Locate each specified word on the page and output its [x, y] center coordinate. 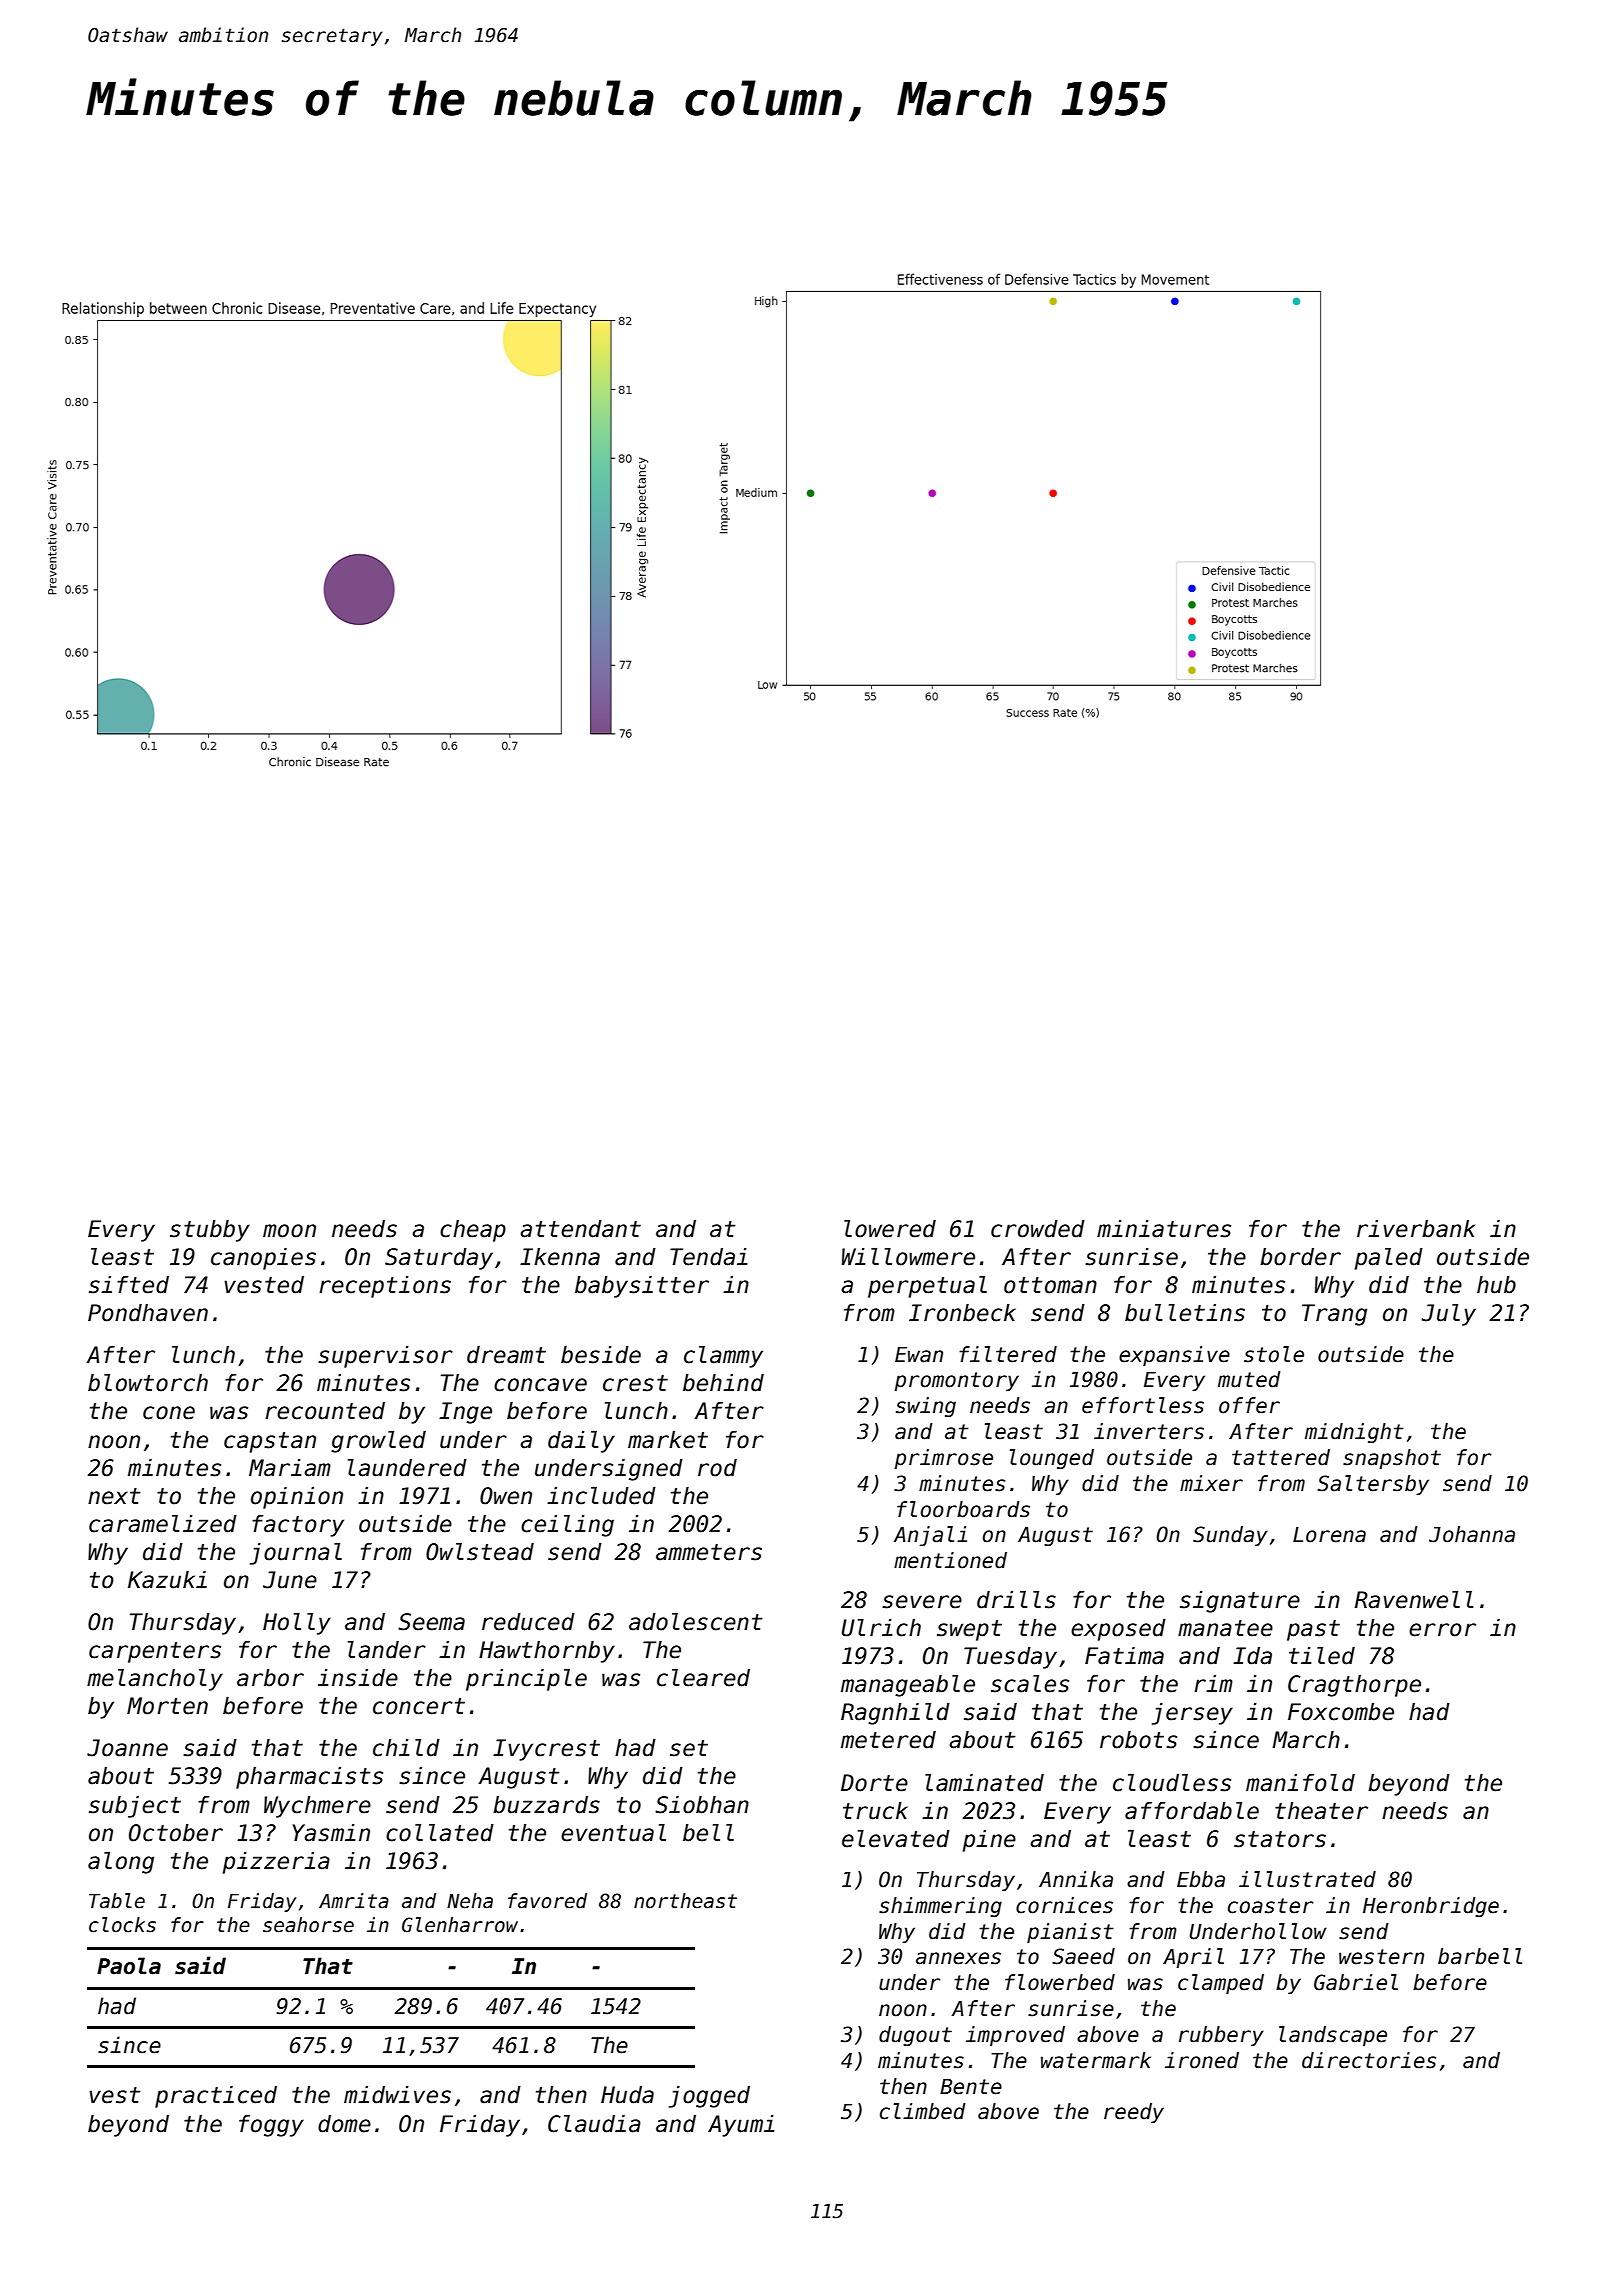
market [668, 1440]
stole [1274, 1354]
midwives [397, 2095]
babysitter [642, 1287]
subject [135, 1807]
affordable [1192, 1811]
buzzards [546, 1805]
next [114, 1496]
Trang [1334, 1315]
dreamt [506, 1355]
